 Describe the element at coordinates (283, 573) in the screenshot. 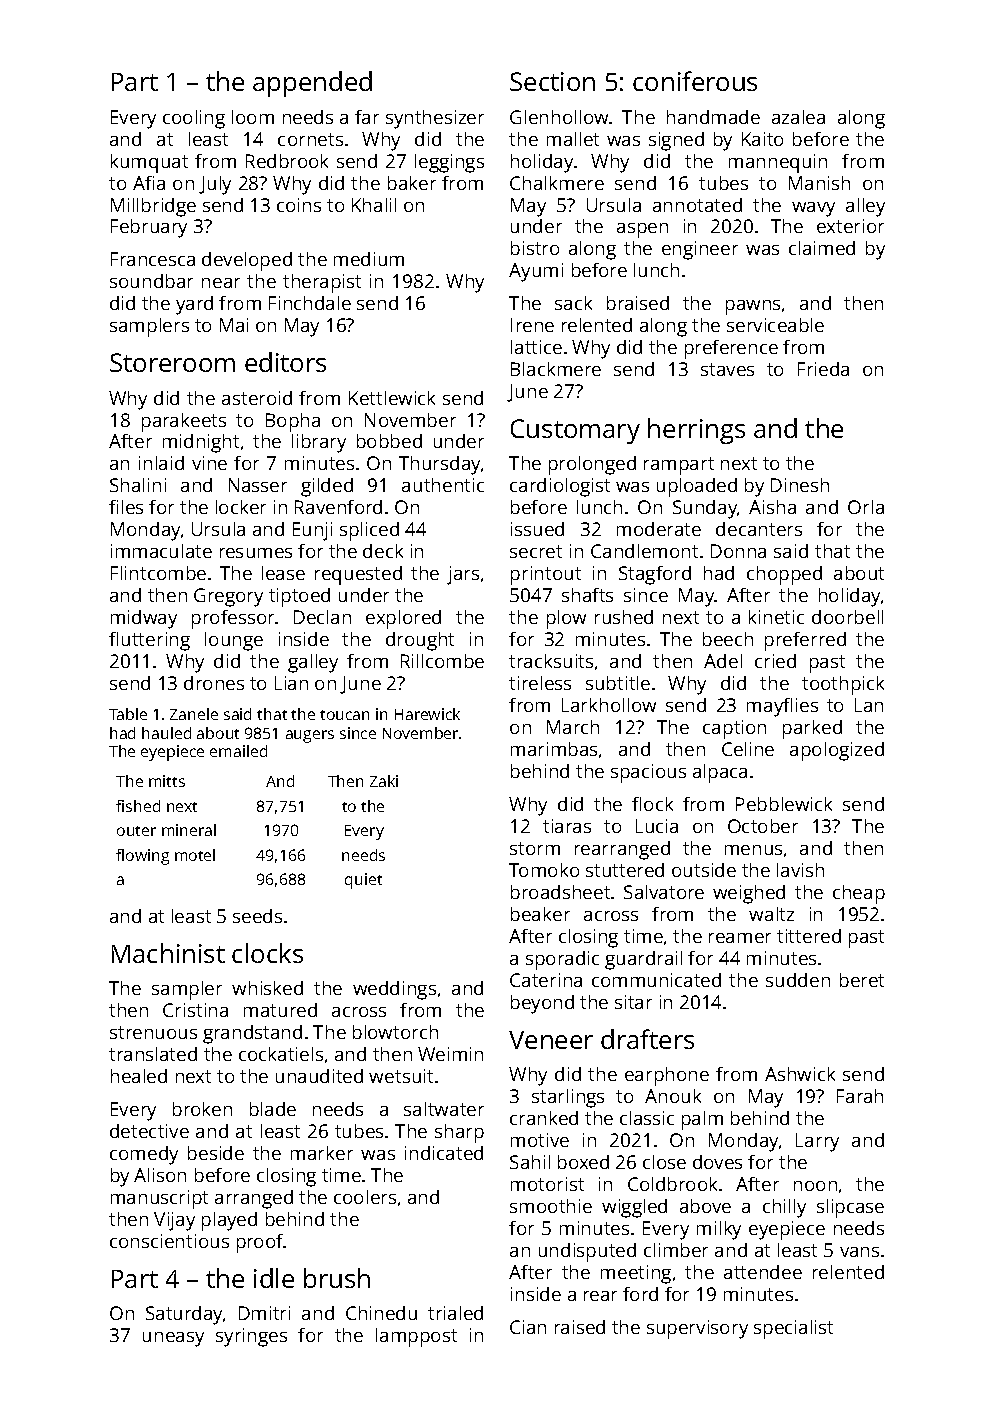

I see `lease` at that location.
